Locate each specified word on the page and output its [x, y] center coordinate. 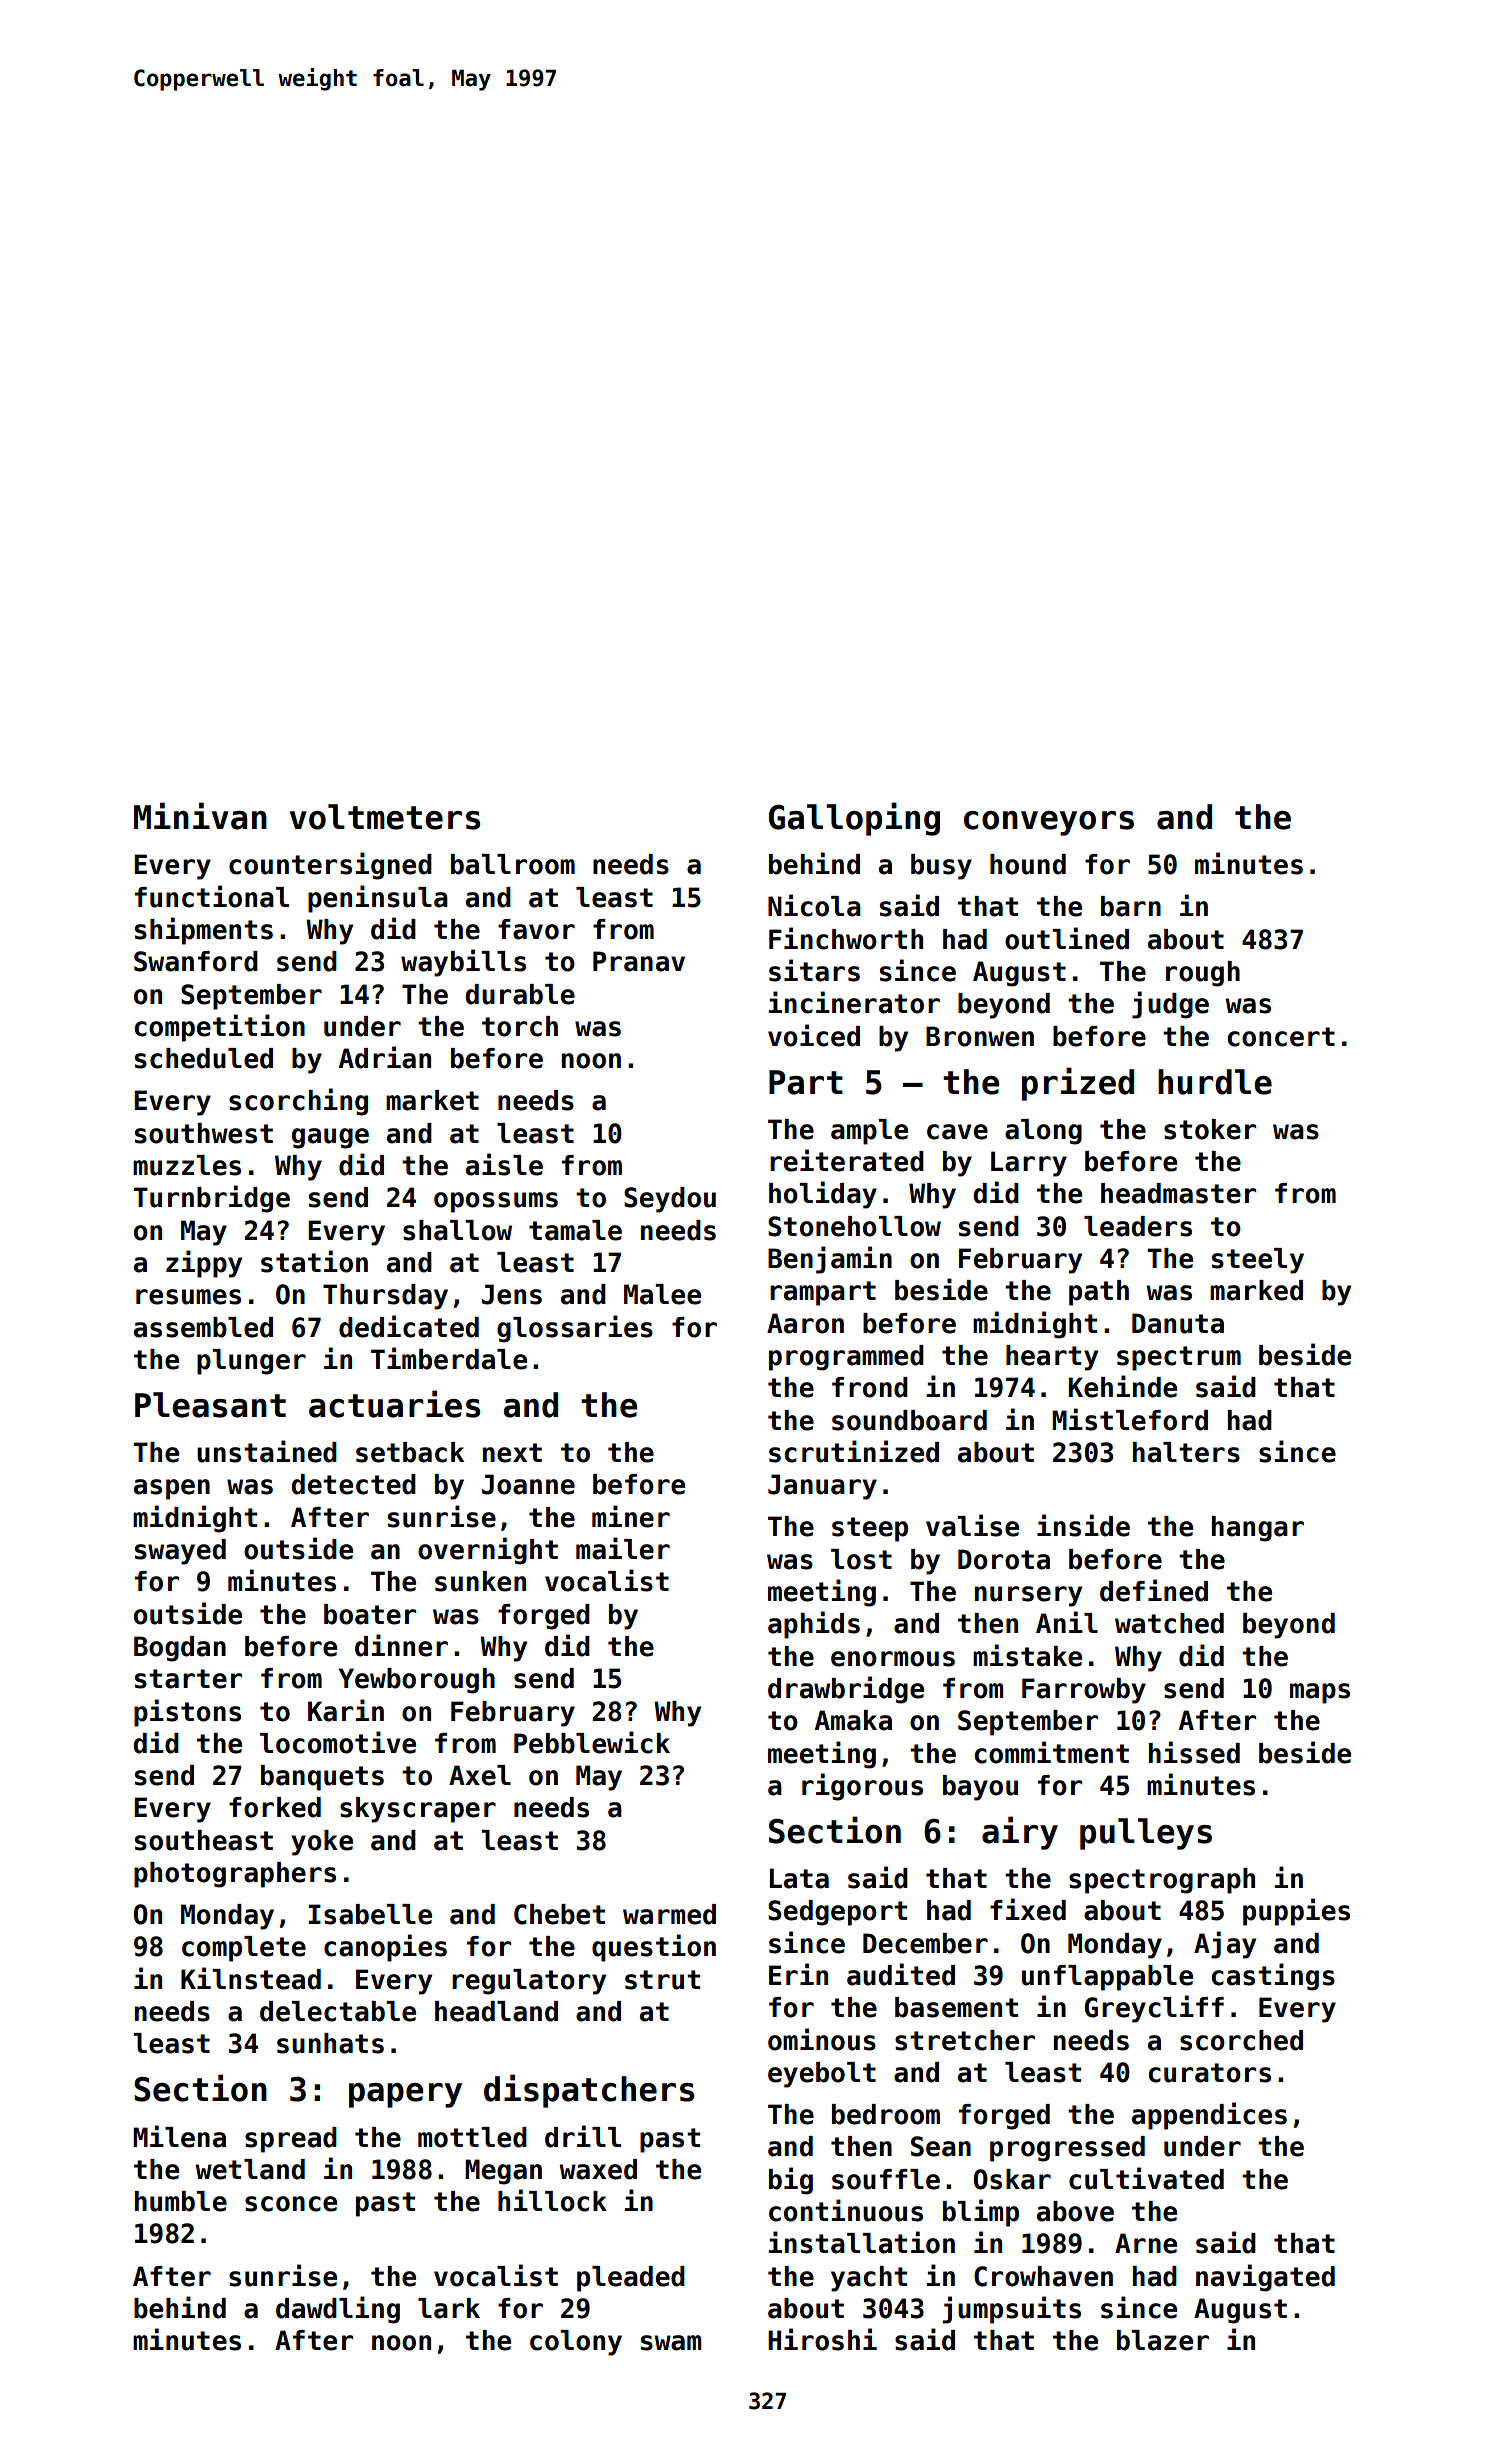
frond [870, 1387]
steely [1258, 1261]
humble [181, 2201]
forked [275, 1807]
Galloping [854, 819]
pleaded [631, 2279]
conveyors [1049, 823]
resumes [188, 1297]
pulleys [1146, 1834]
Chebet [559, 1914]
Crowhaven [1043, 2276]
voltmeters [385, 817]
